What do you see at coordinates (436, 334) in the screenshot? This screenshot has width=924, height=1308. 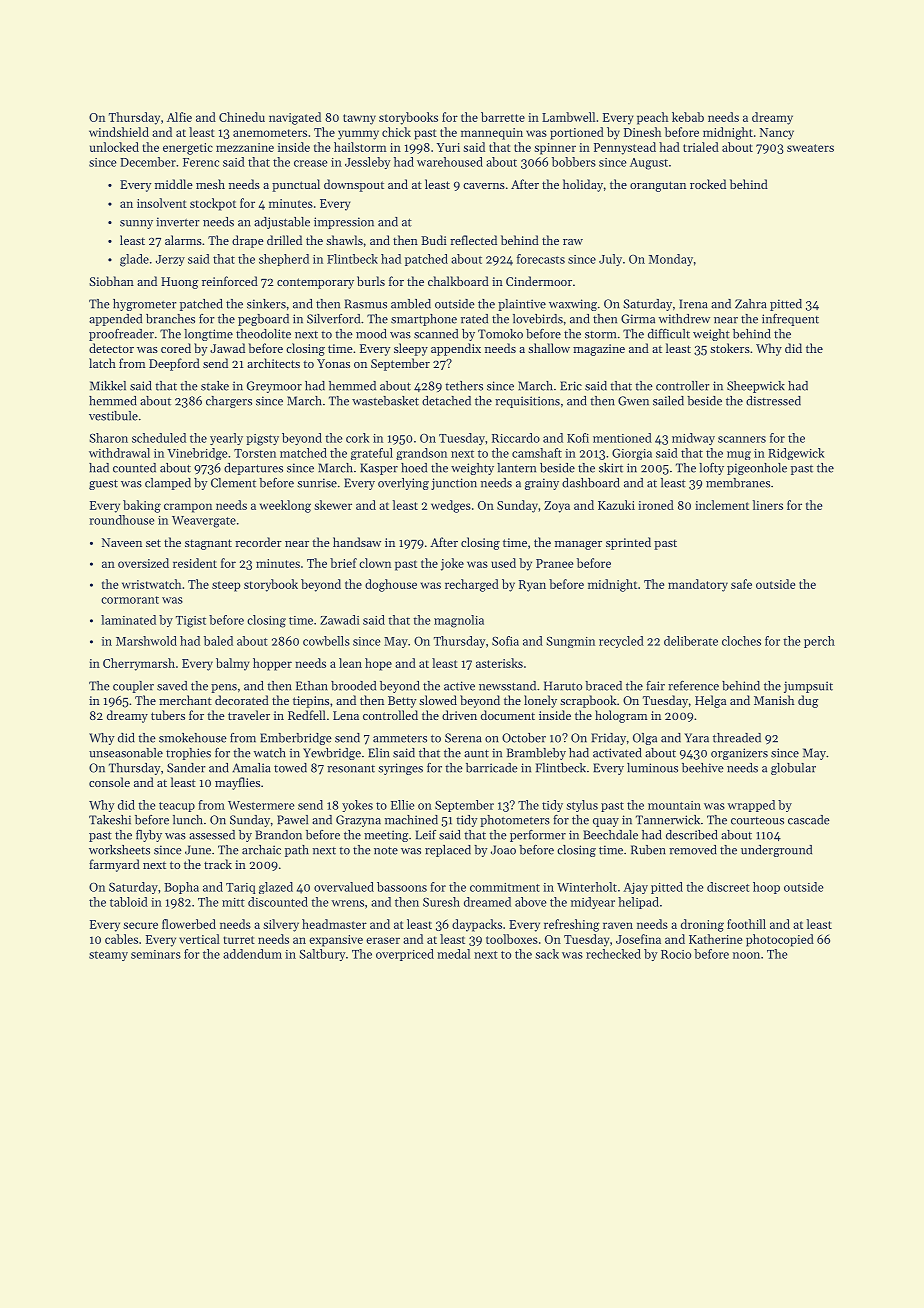 I see `scanned` at bounding box center [436, 334].
